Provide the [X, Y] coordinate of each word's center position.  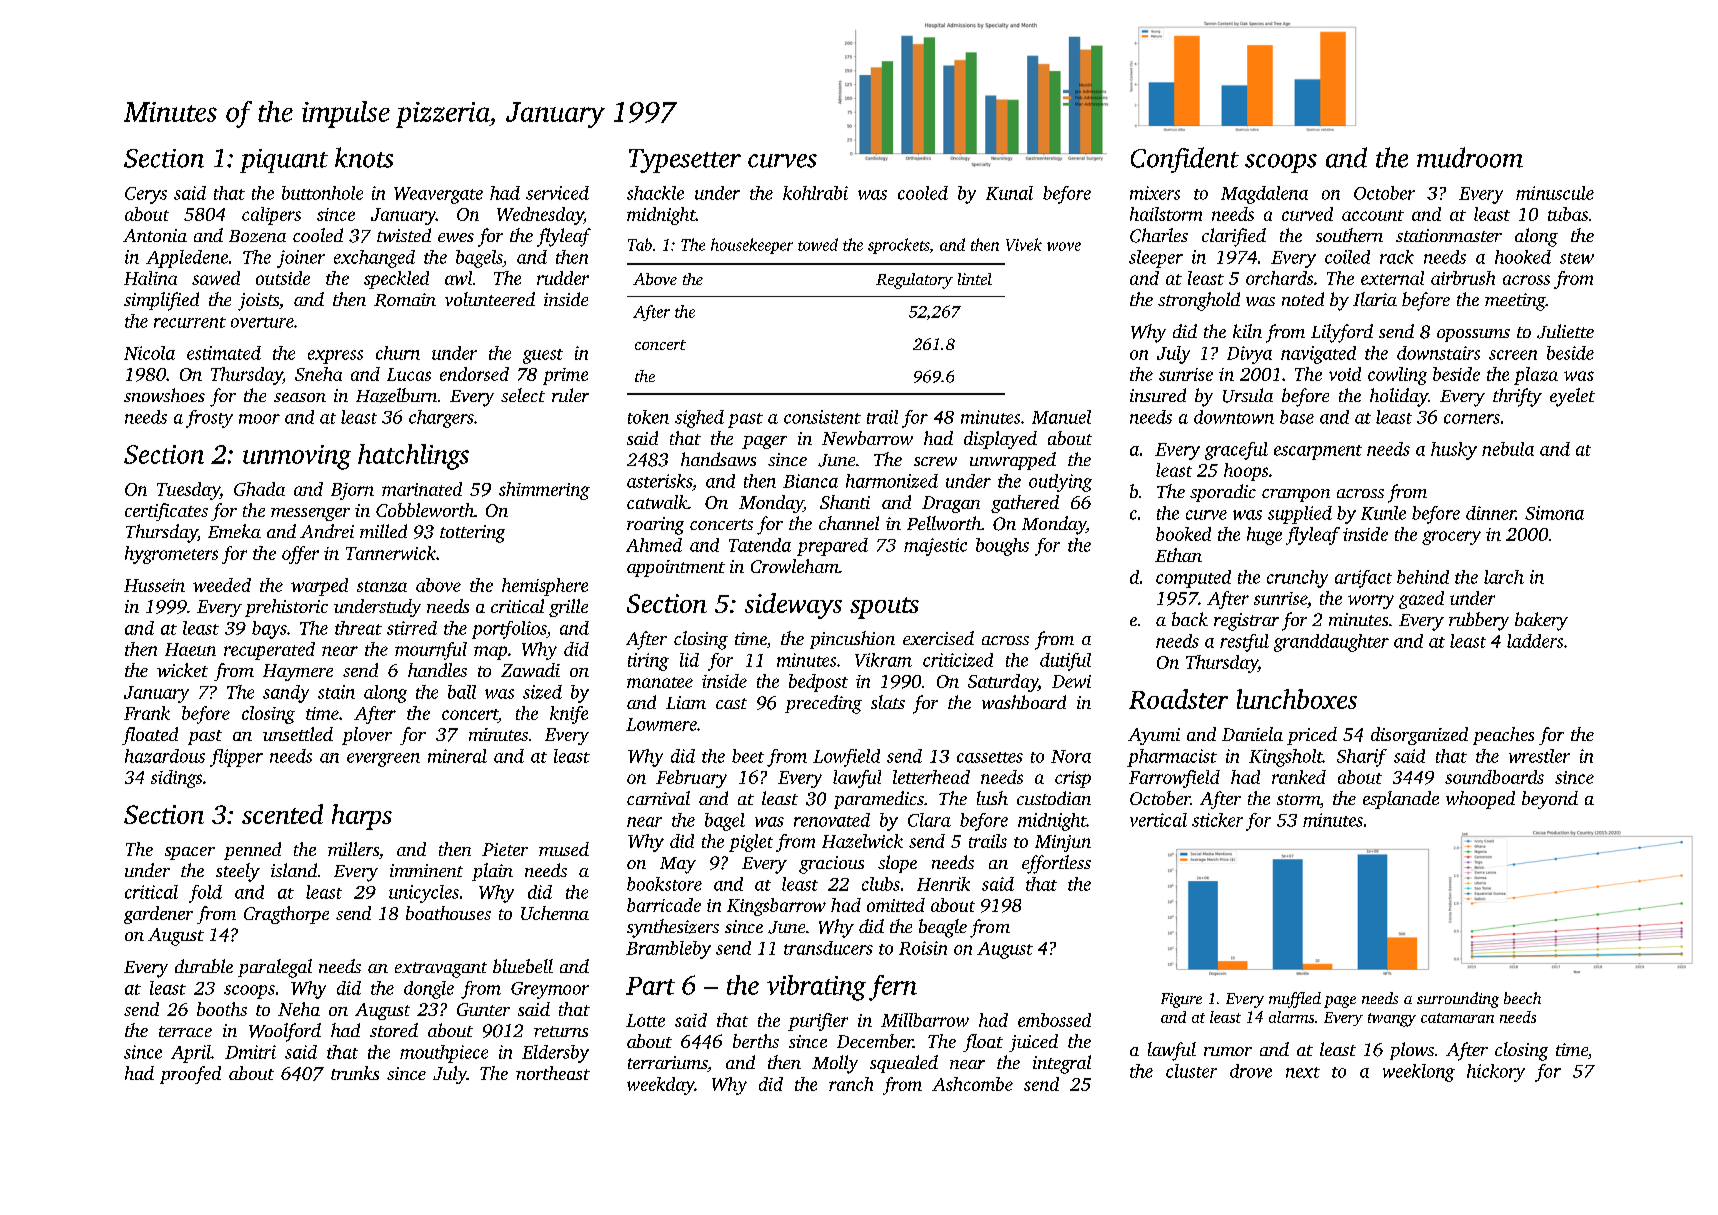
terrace [185, 1031]
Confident [1185, 160]
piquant [284, 161]
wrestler [1539, 756]
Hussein [154, 585]
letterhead [931, 777]
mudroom [1470, 157]
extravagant [441, 970]
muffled [1295, 1000]
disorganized [1419, 736]
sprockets [898, 246]
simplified [161, 301]
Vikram [883, 660]
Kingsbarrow [776, 907]
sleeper [1156, 259]
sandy [286, 694]
